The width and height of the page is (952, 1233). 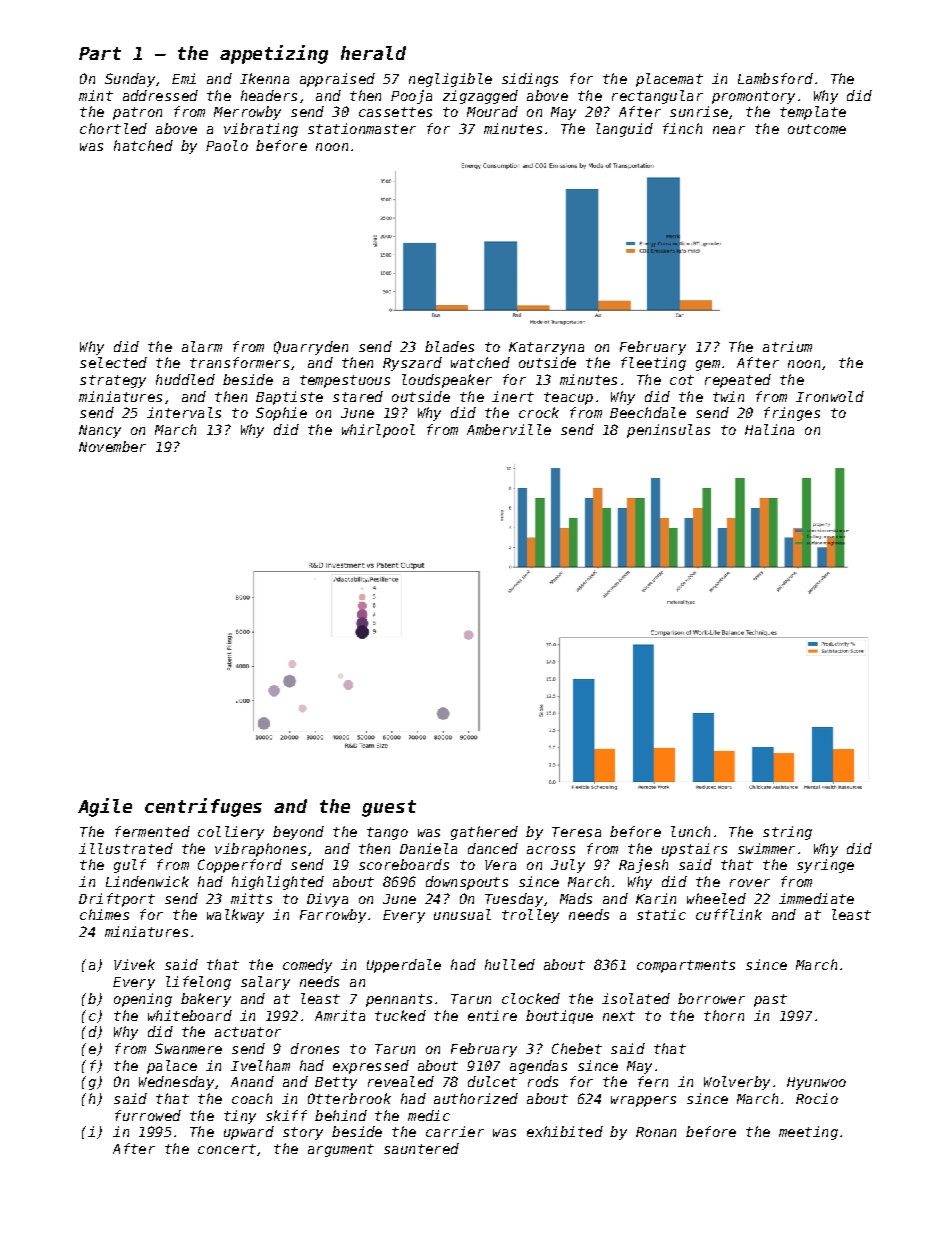 I want to click on centrifuges, so click(x=203, y=807).
